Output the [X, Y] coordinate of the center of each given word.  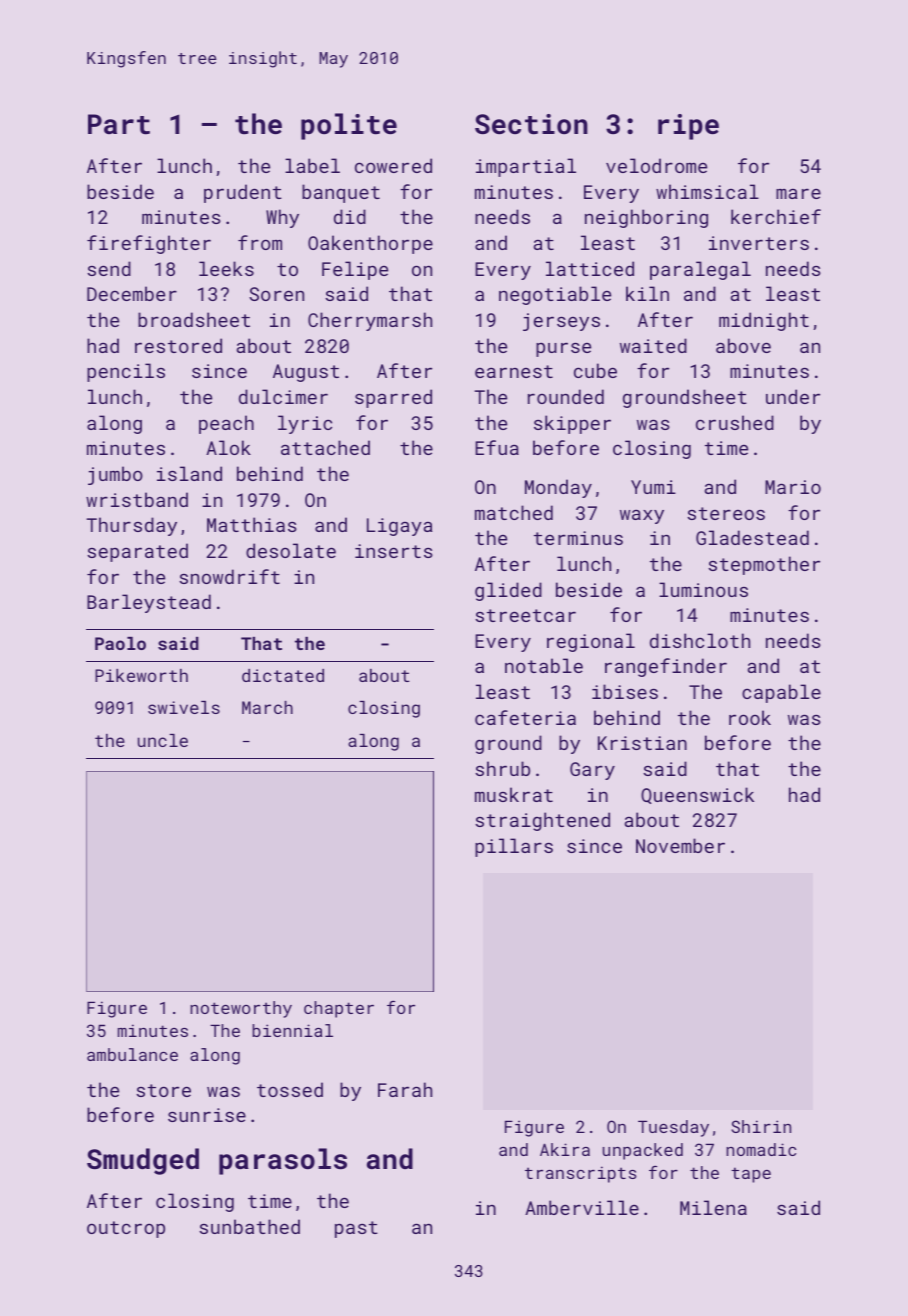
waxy [642, 516]
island [189, 473]
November [680, 845]
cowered [393, 165]
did [350, 216]
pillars [514, 847]
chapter [339, 1009]
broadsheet [194, 319]
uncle [163, 740]
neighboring [646, 218]
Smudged [143, 1161]
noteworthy [241, 1009]
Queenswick [697, 795]
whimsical [707, 191]
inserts [394, 551]
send [109, 268]
